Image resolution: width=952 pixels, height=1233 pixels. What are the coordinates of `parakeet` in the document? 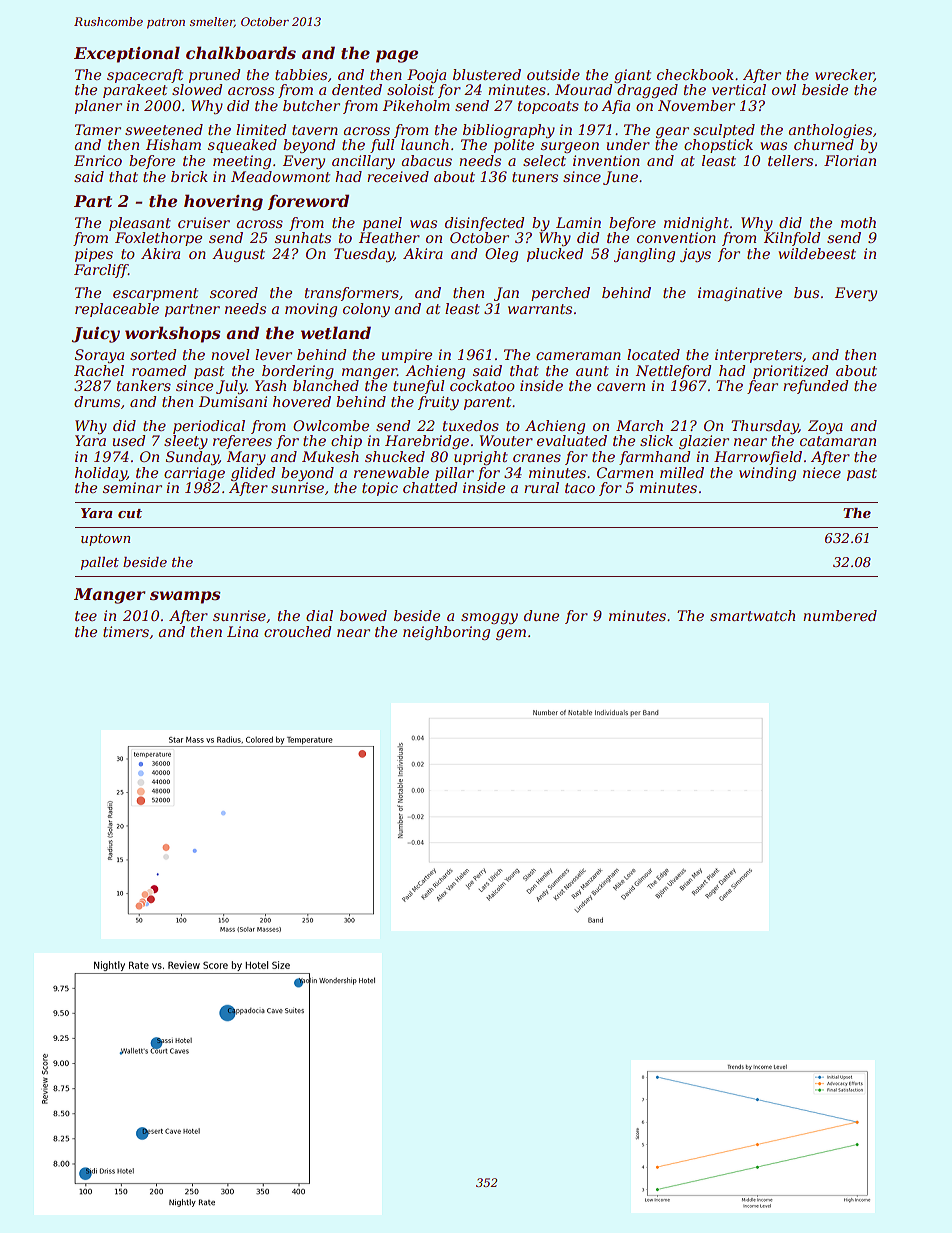 It's located at (135, 91).
